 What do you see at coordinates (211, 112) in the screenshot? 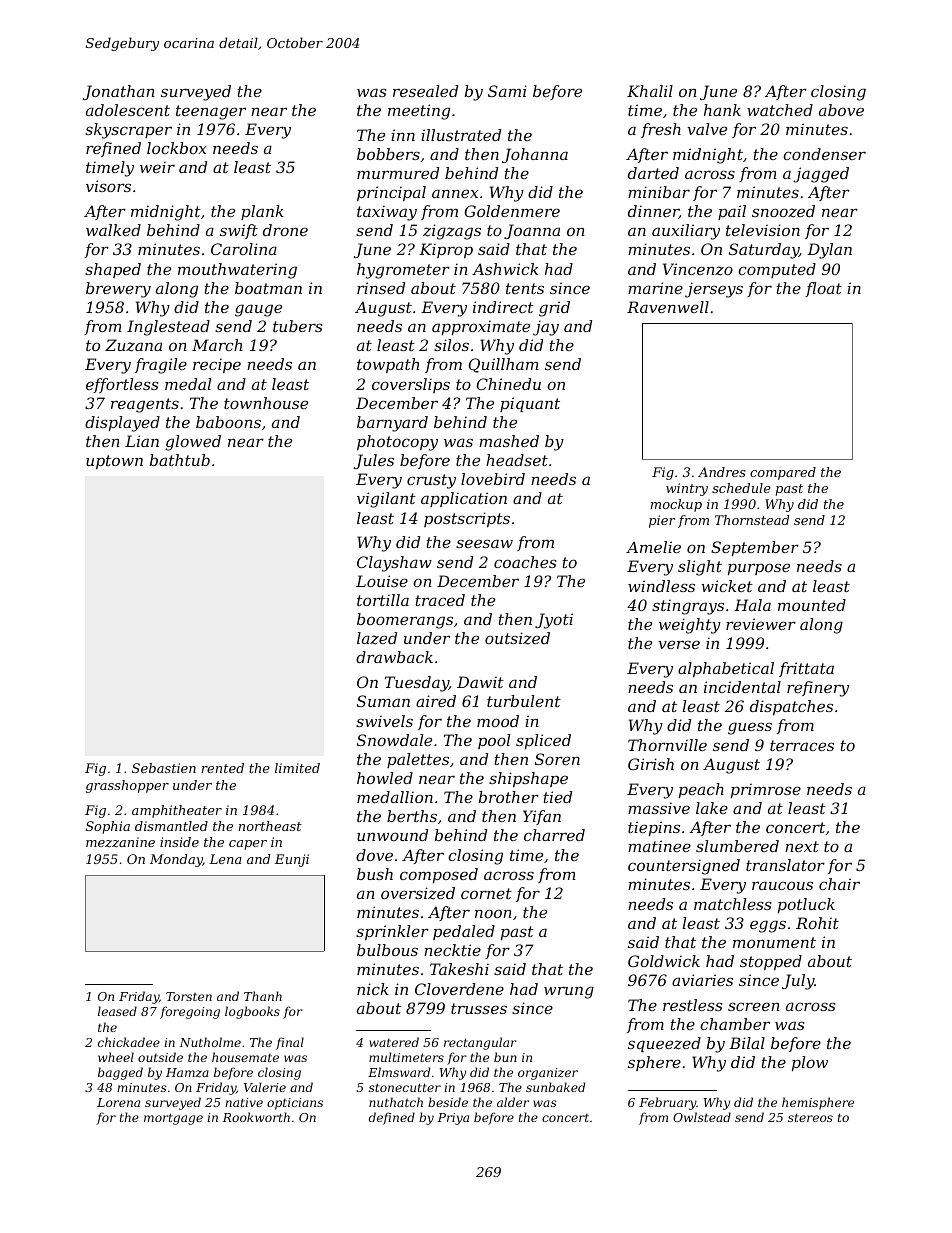
I see `teenager` at bounding box center [211, 112].
